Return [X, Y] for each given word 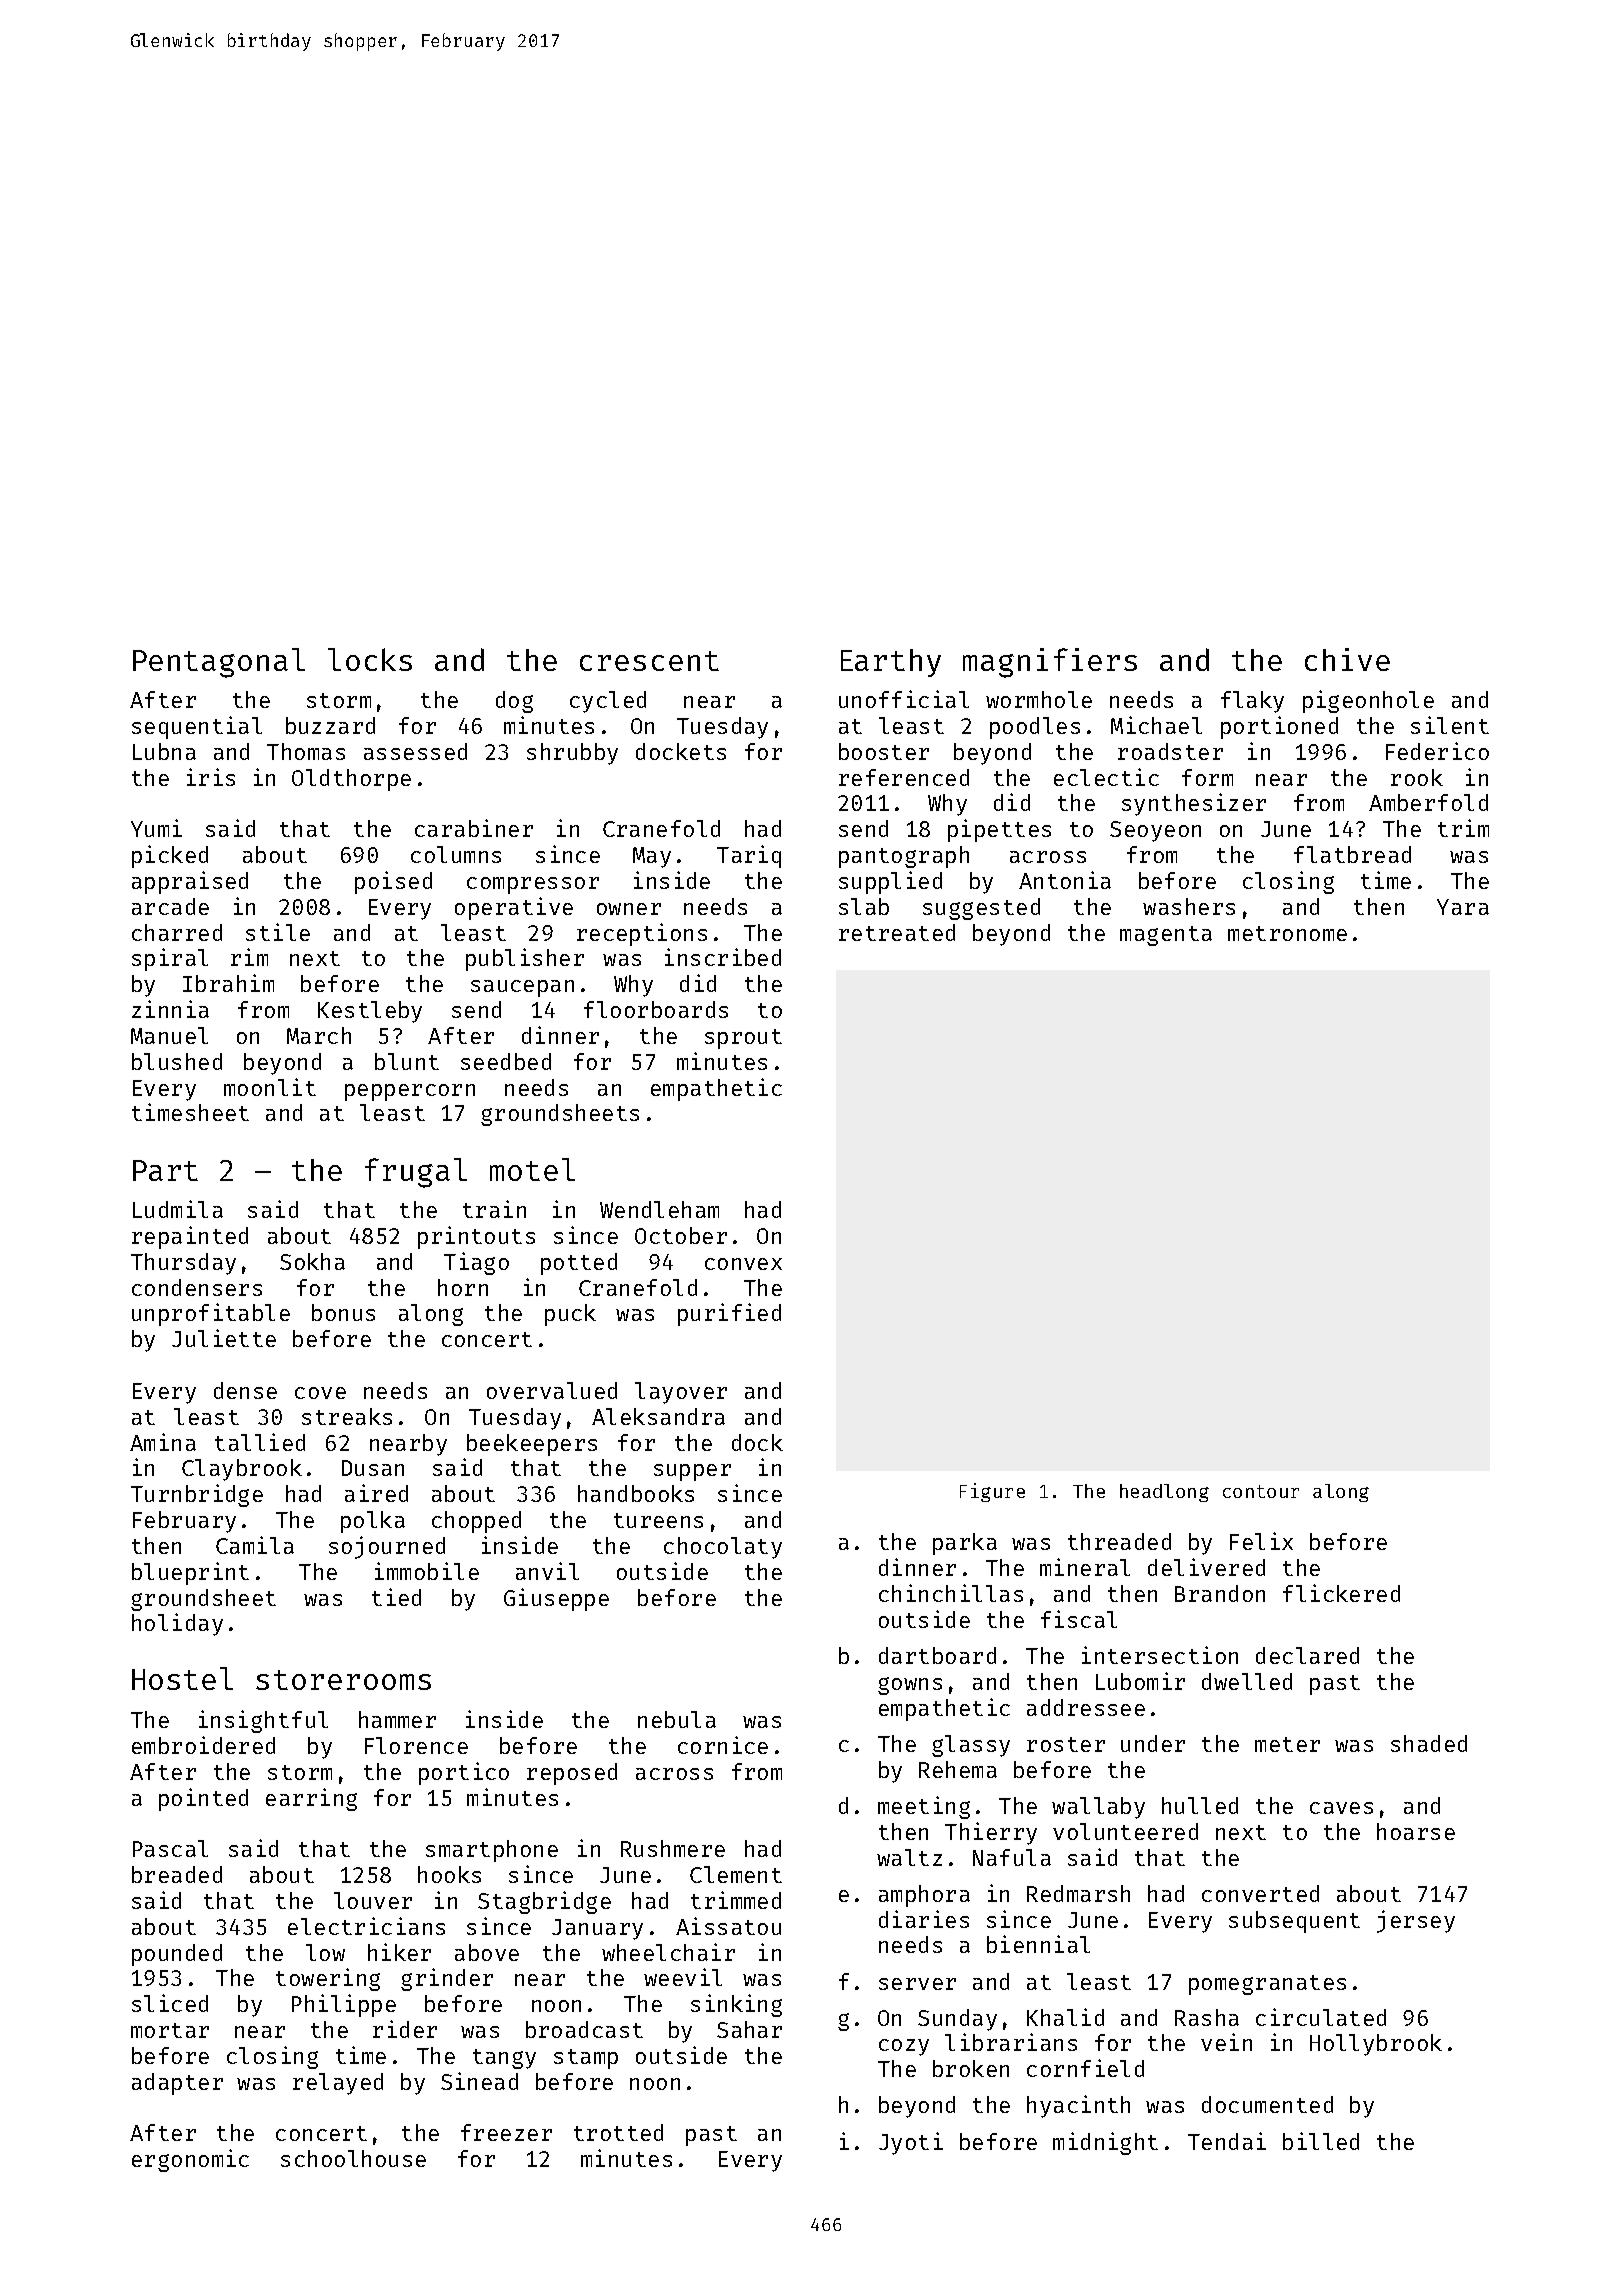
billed [1321, 2141]
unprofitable [211, 1314]
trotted [618, 2132]
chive [1347, 659]
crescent [649, 661]
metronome [1287, 933]
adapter [177, 2084]
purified [729, 1314]
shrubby [572, 754]
